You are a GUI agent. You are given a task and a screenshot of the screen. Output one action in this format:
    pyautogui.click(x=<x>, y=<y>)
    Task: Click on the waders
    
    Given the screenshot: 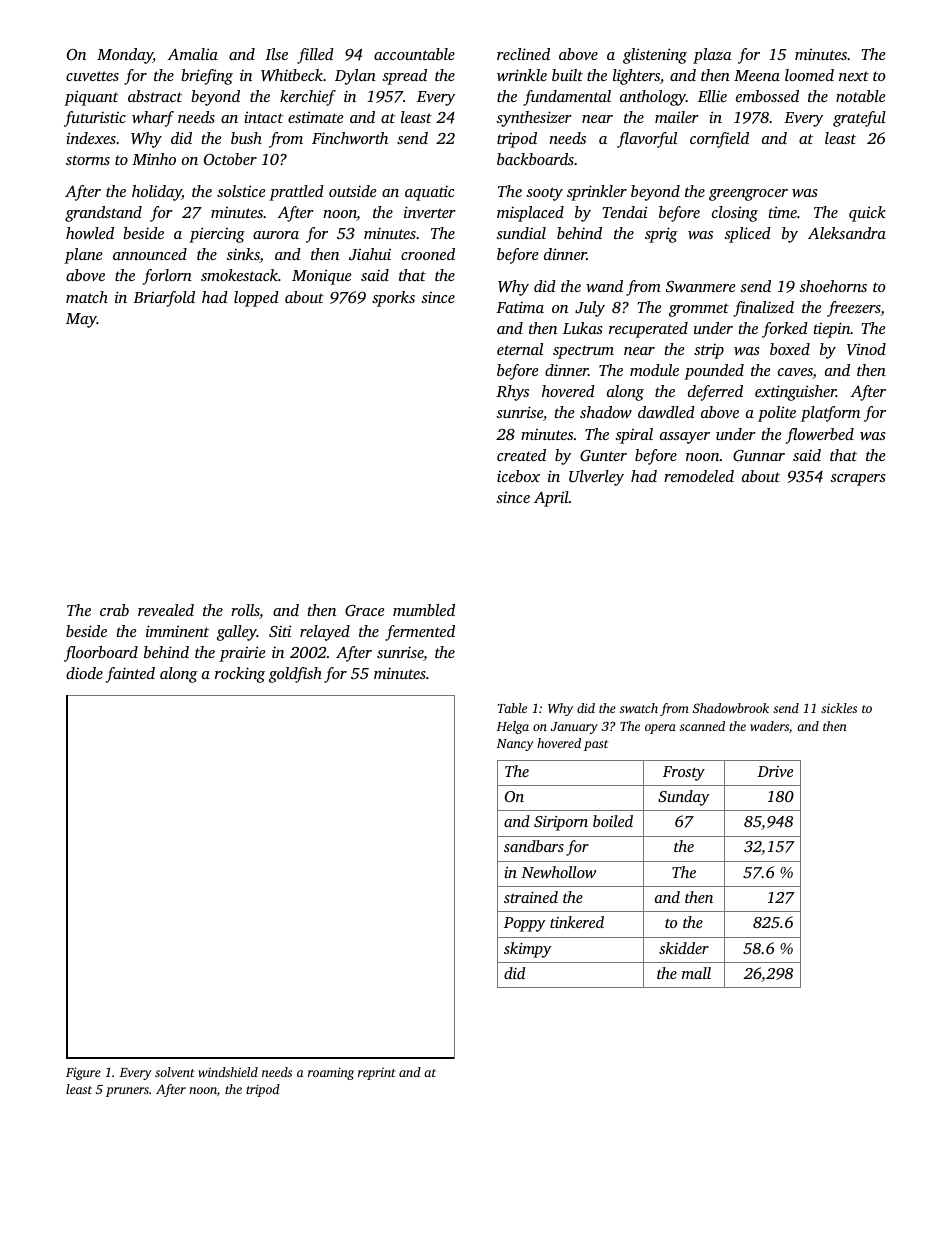 What is the action you would take?
    pyautogui.click(x=769, y=726)
